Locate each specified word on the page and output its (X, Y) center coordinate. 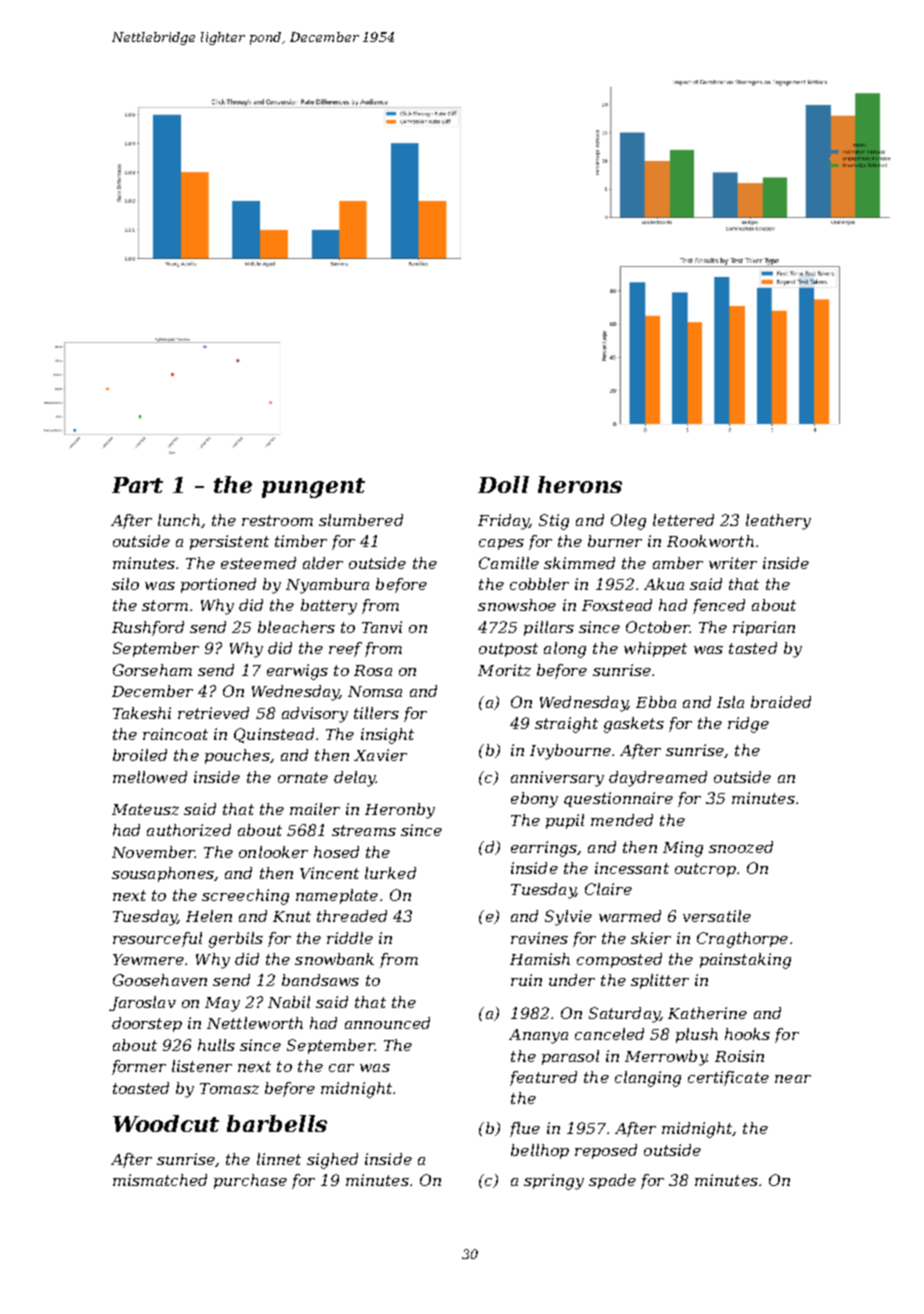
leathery (778, 522)
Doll (503, 484)
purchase (250, 1181)
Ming (683, 849)
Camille (509, 563)
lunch (179, 520)
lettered (683, 520)
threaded (352, 916)
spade (612, 1181)
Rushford (148, 628)
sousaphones (163, 874)
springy (554, 1182)
